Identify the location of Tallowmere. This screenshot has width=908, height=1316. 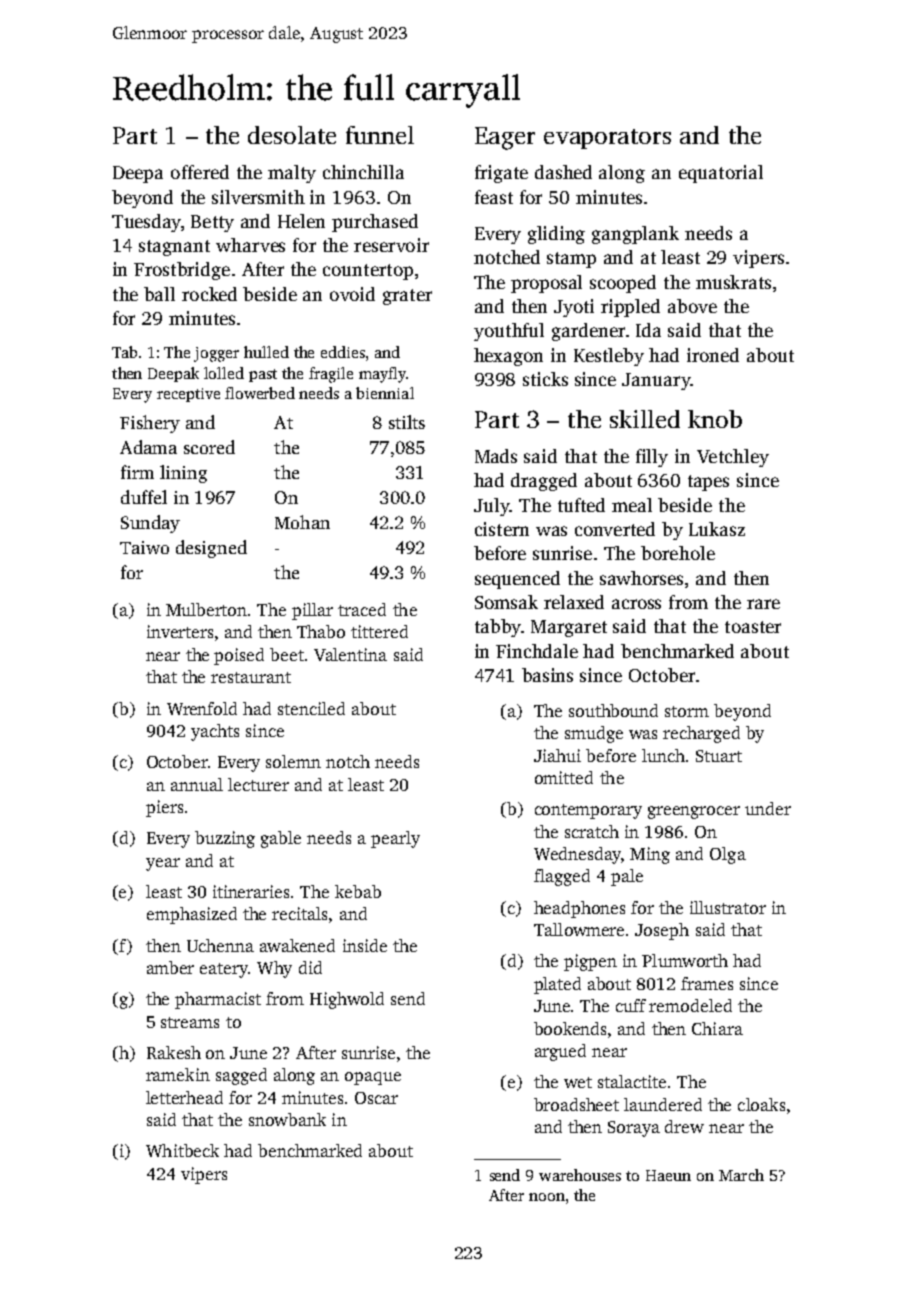
(579, 929).
